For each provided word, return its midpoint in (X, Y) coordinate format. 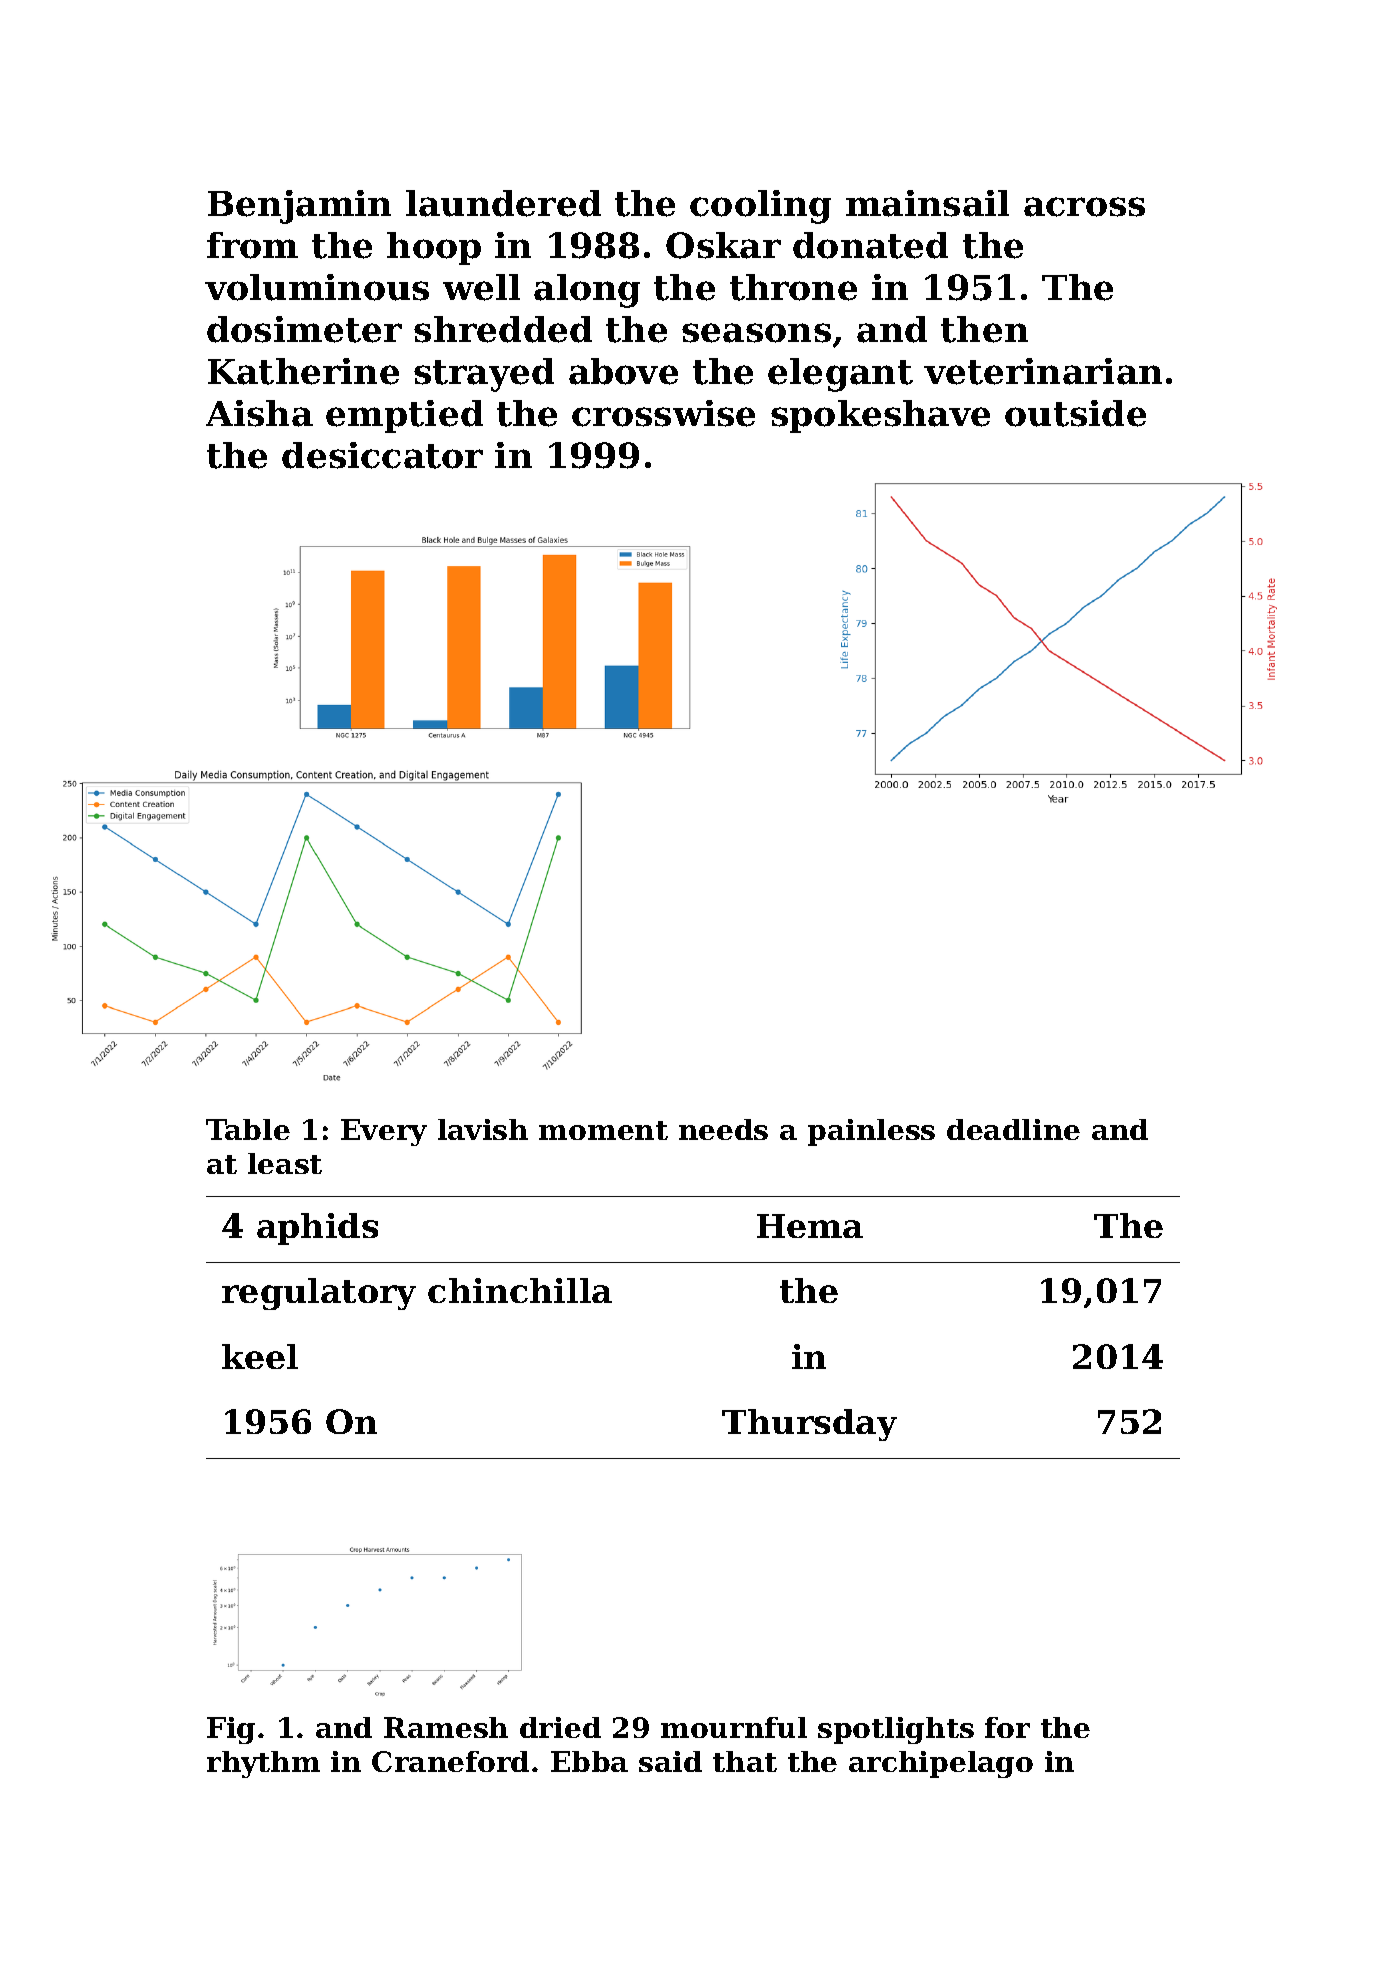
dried (560, 1727)
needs (723, 1129)
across (1084, 207)
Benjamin (299, 207)
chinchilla (520, 1290)
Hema (810, 1226)
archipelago (941, 1764)
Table (248, 1129)
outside (1075, 413)
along (587, 291)
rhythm (263, 1764)
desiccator (382, 455)
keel (260, 1356)
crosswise (663, 413)
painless (871, 1132)
